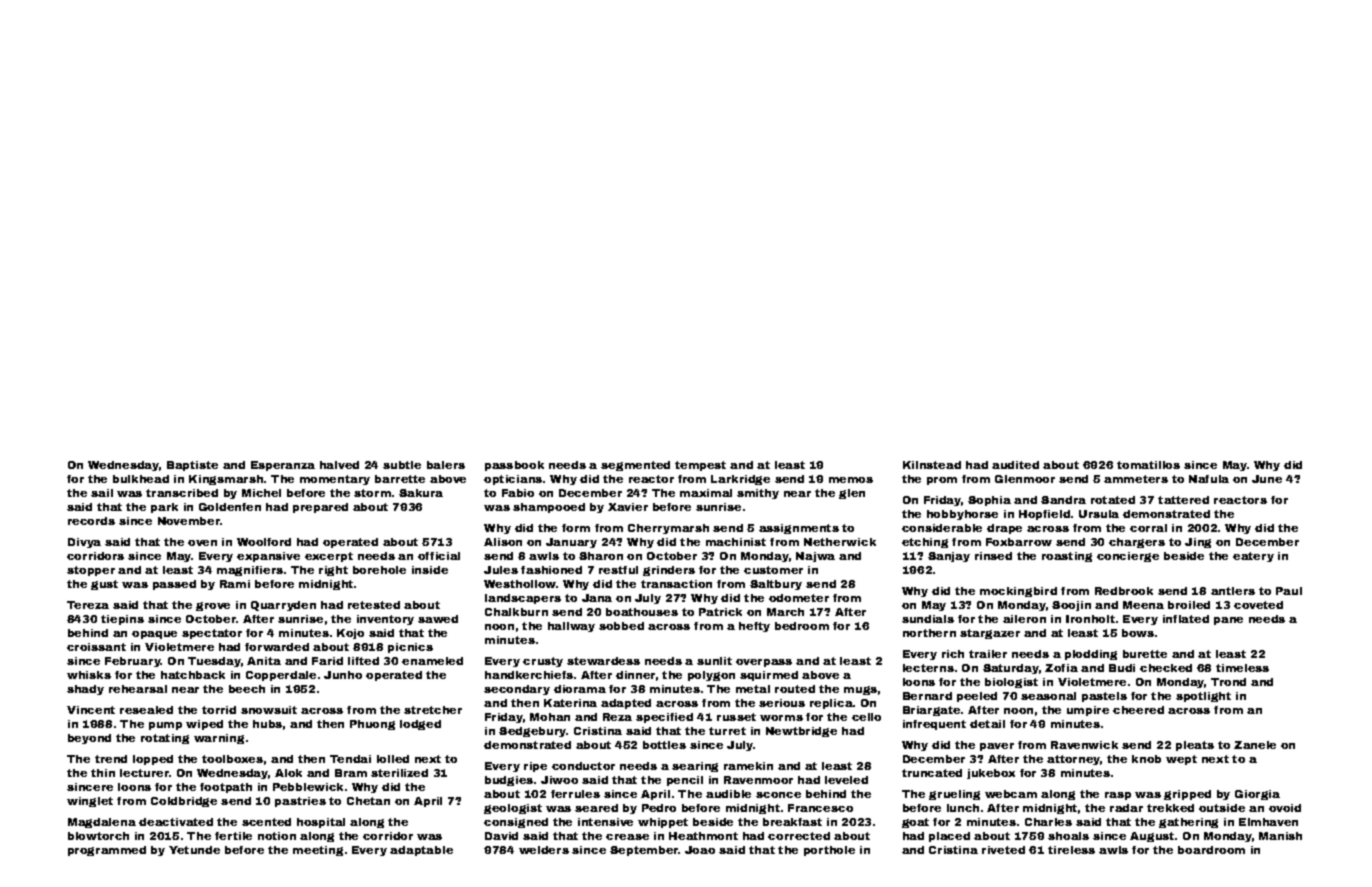  What do you see at coordinates (776, 585) in the image?
I see `Saltbury` at bounding box center [776, 585].
